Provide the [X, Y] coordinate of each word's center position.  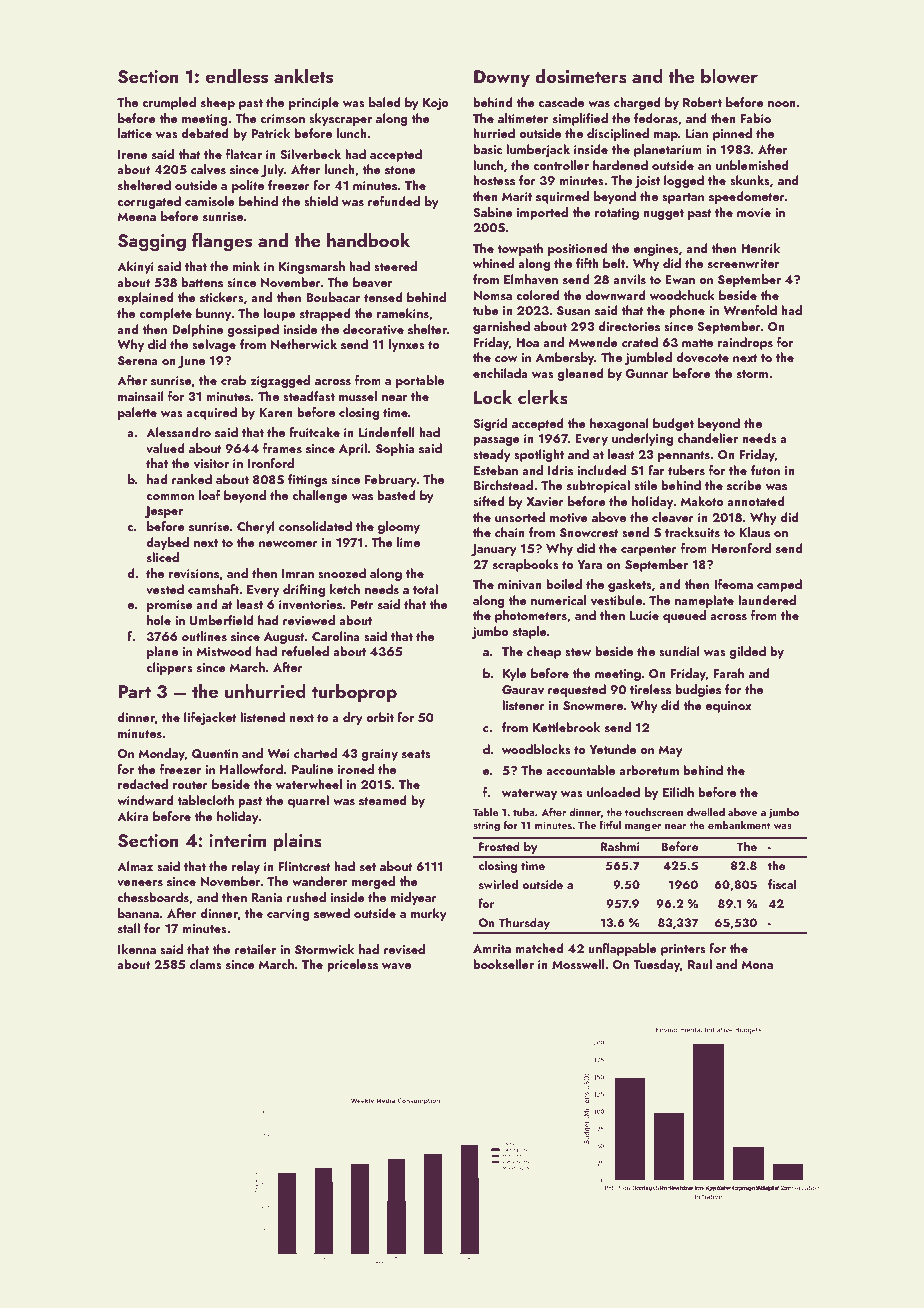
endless [237, 76]
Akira [133, 816]
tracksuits [692, 532]
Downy [502, 78]
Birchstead [503, 485]
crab [233, 380]
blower [729, 76]
